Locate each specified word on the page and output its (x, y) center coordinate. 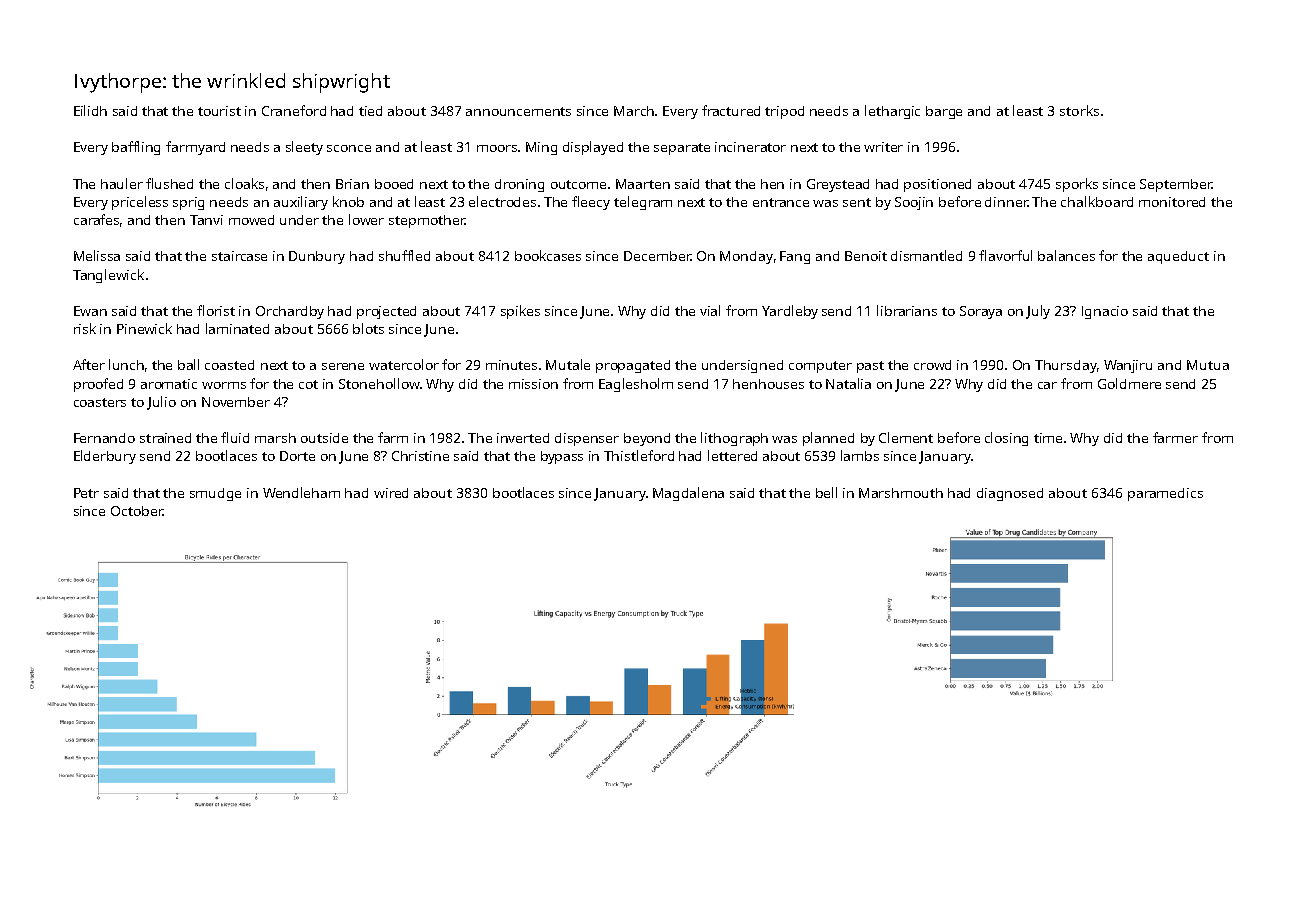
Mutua (1208, 365)
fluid (235, 437)
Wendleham (301, 492)
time (1048, 438)
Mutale (568, 364)
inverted (523, 438)
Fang (795, 257)
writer (883, 147)
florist (216, 310)
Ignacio (1105, 312)
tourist (219, 111)
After (89, 364)
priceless (140, 203)
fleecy (591, 203)
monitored (1172, 202)
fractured (731, 110)
